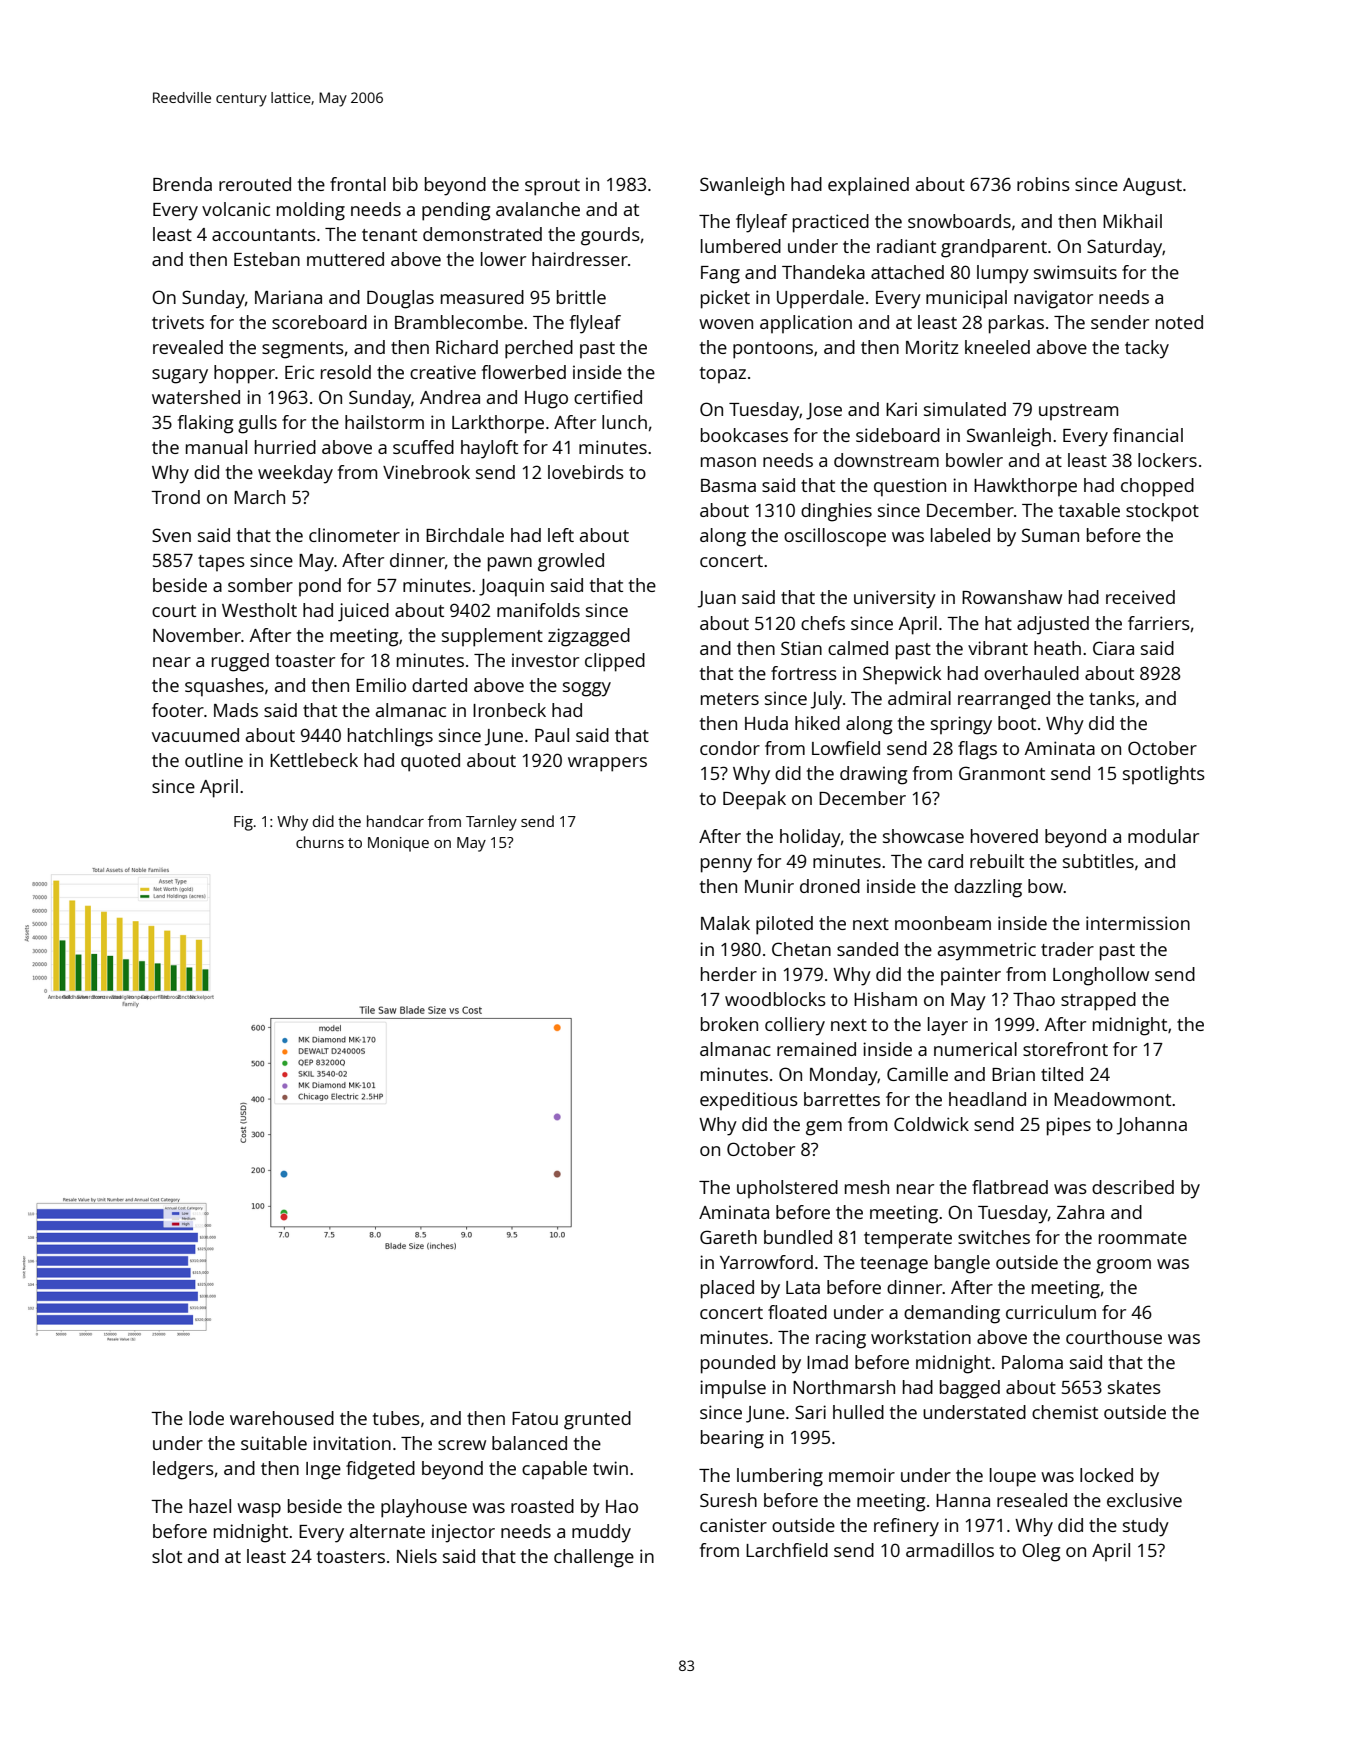 This page has height=1757, width=1357. Describe the element at coordinates (726, 865) in the page. I see `penny` at that location.
